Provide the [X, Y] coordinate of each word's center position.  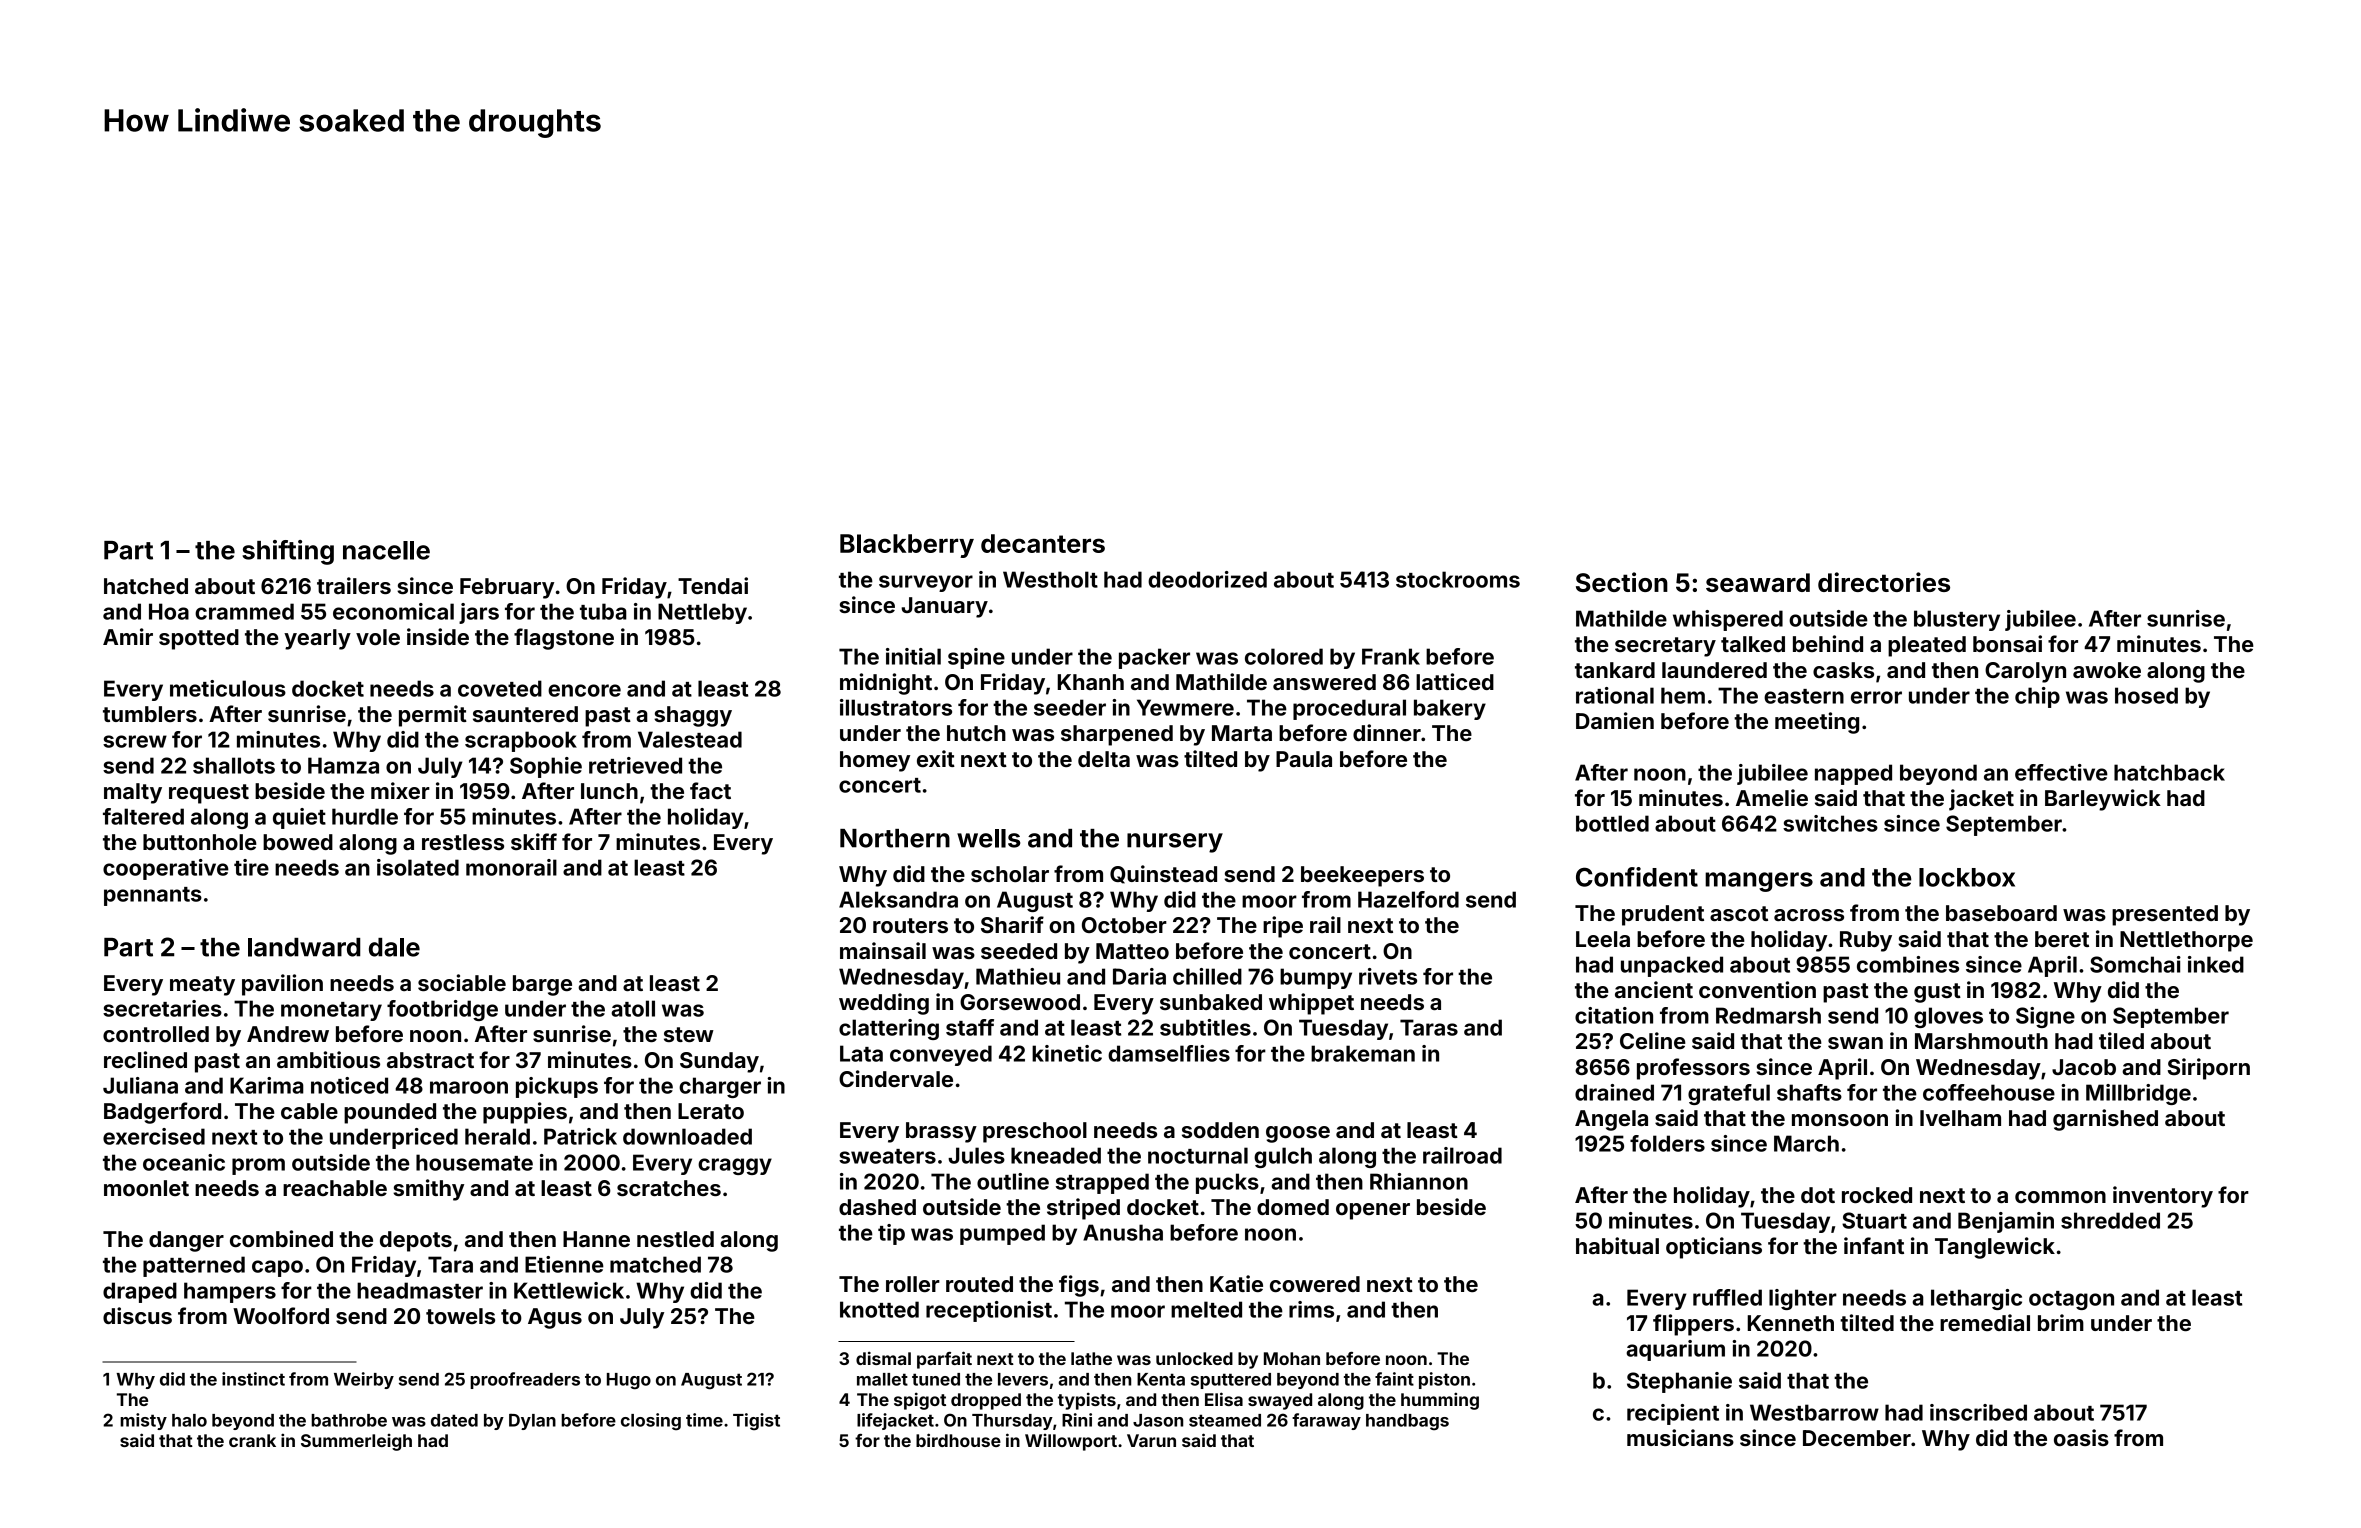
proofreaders [525, 1380]
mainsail [883, 950]
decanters [1043, 543]
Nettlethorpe [2186, 941]
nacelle [386, 550]
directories [1884, 582]
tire [251, 867]
